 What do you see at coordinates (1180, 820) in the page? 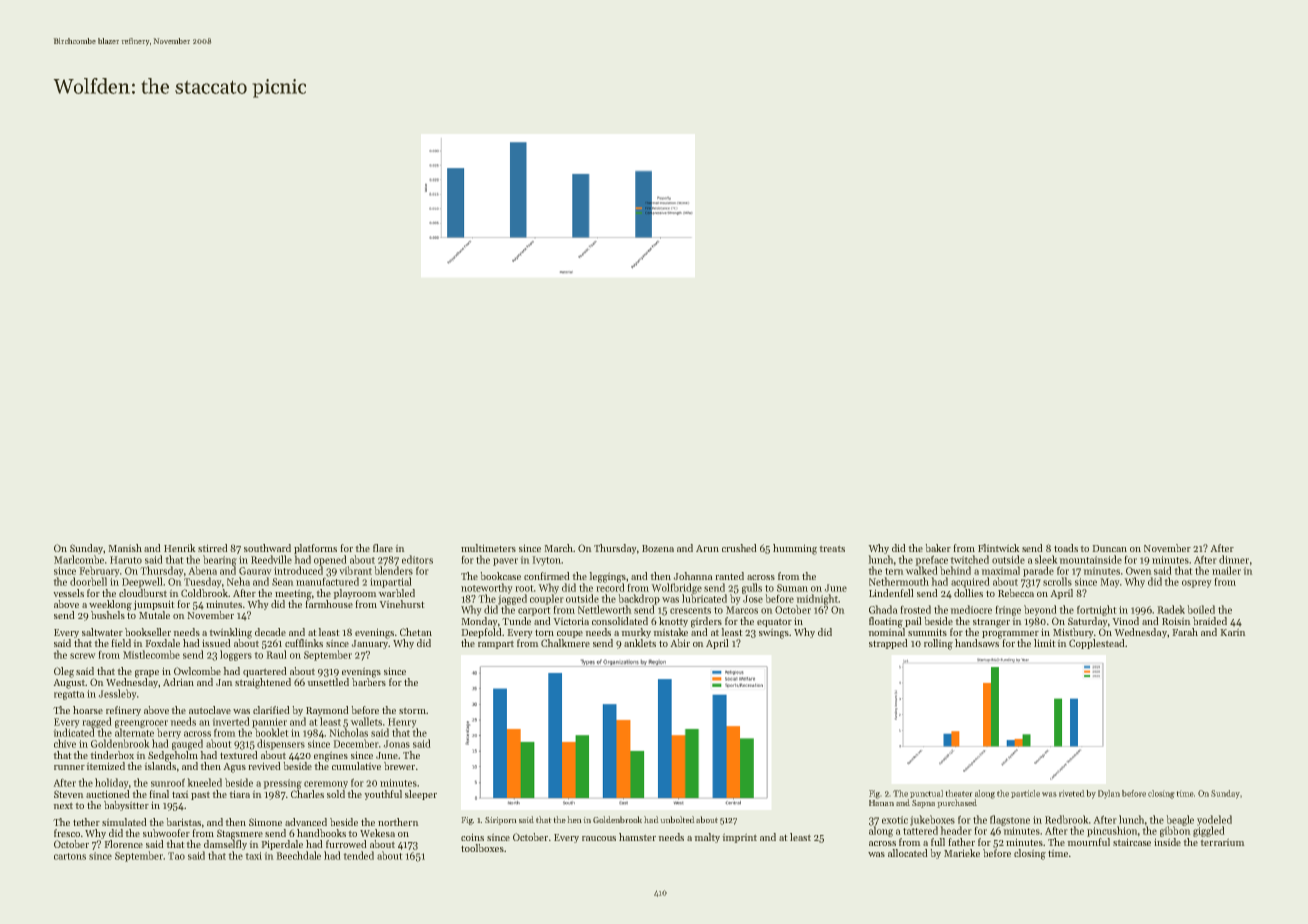
I see `beagle` at bounding box center [1180, 820].
